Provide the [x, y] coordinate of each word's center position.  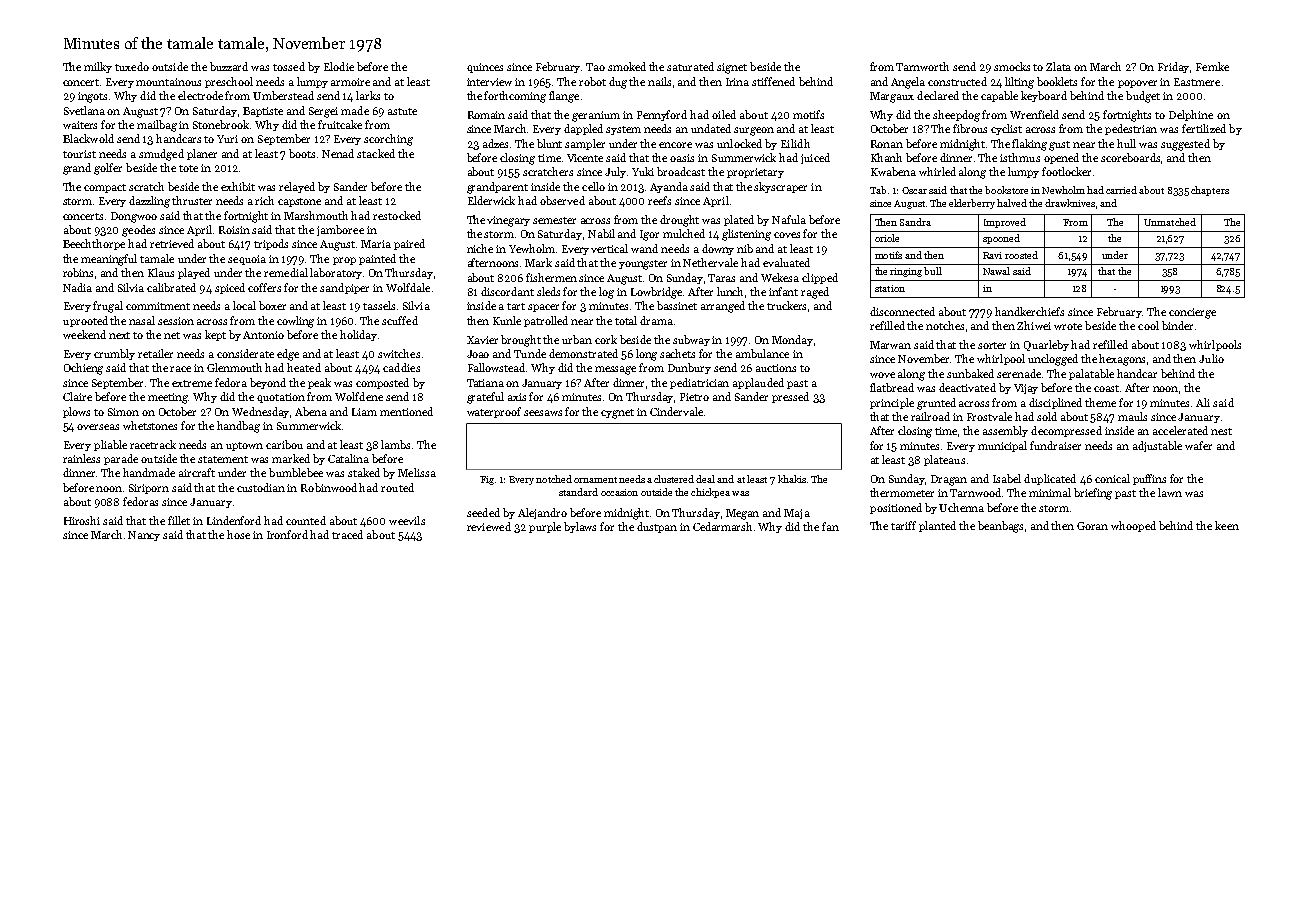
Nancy [144, 536]
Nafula [789, 219]
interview [489, 82]
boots [302, 153]
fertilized [1204, 128]
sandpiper [344, 288]
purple [545, 527]
